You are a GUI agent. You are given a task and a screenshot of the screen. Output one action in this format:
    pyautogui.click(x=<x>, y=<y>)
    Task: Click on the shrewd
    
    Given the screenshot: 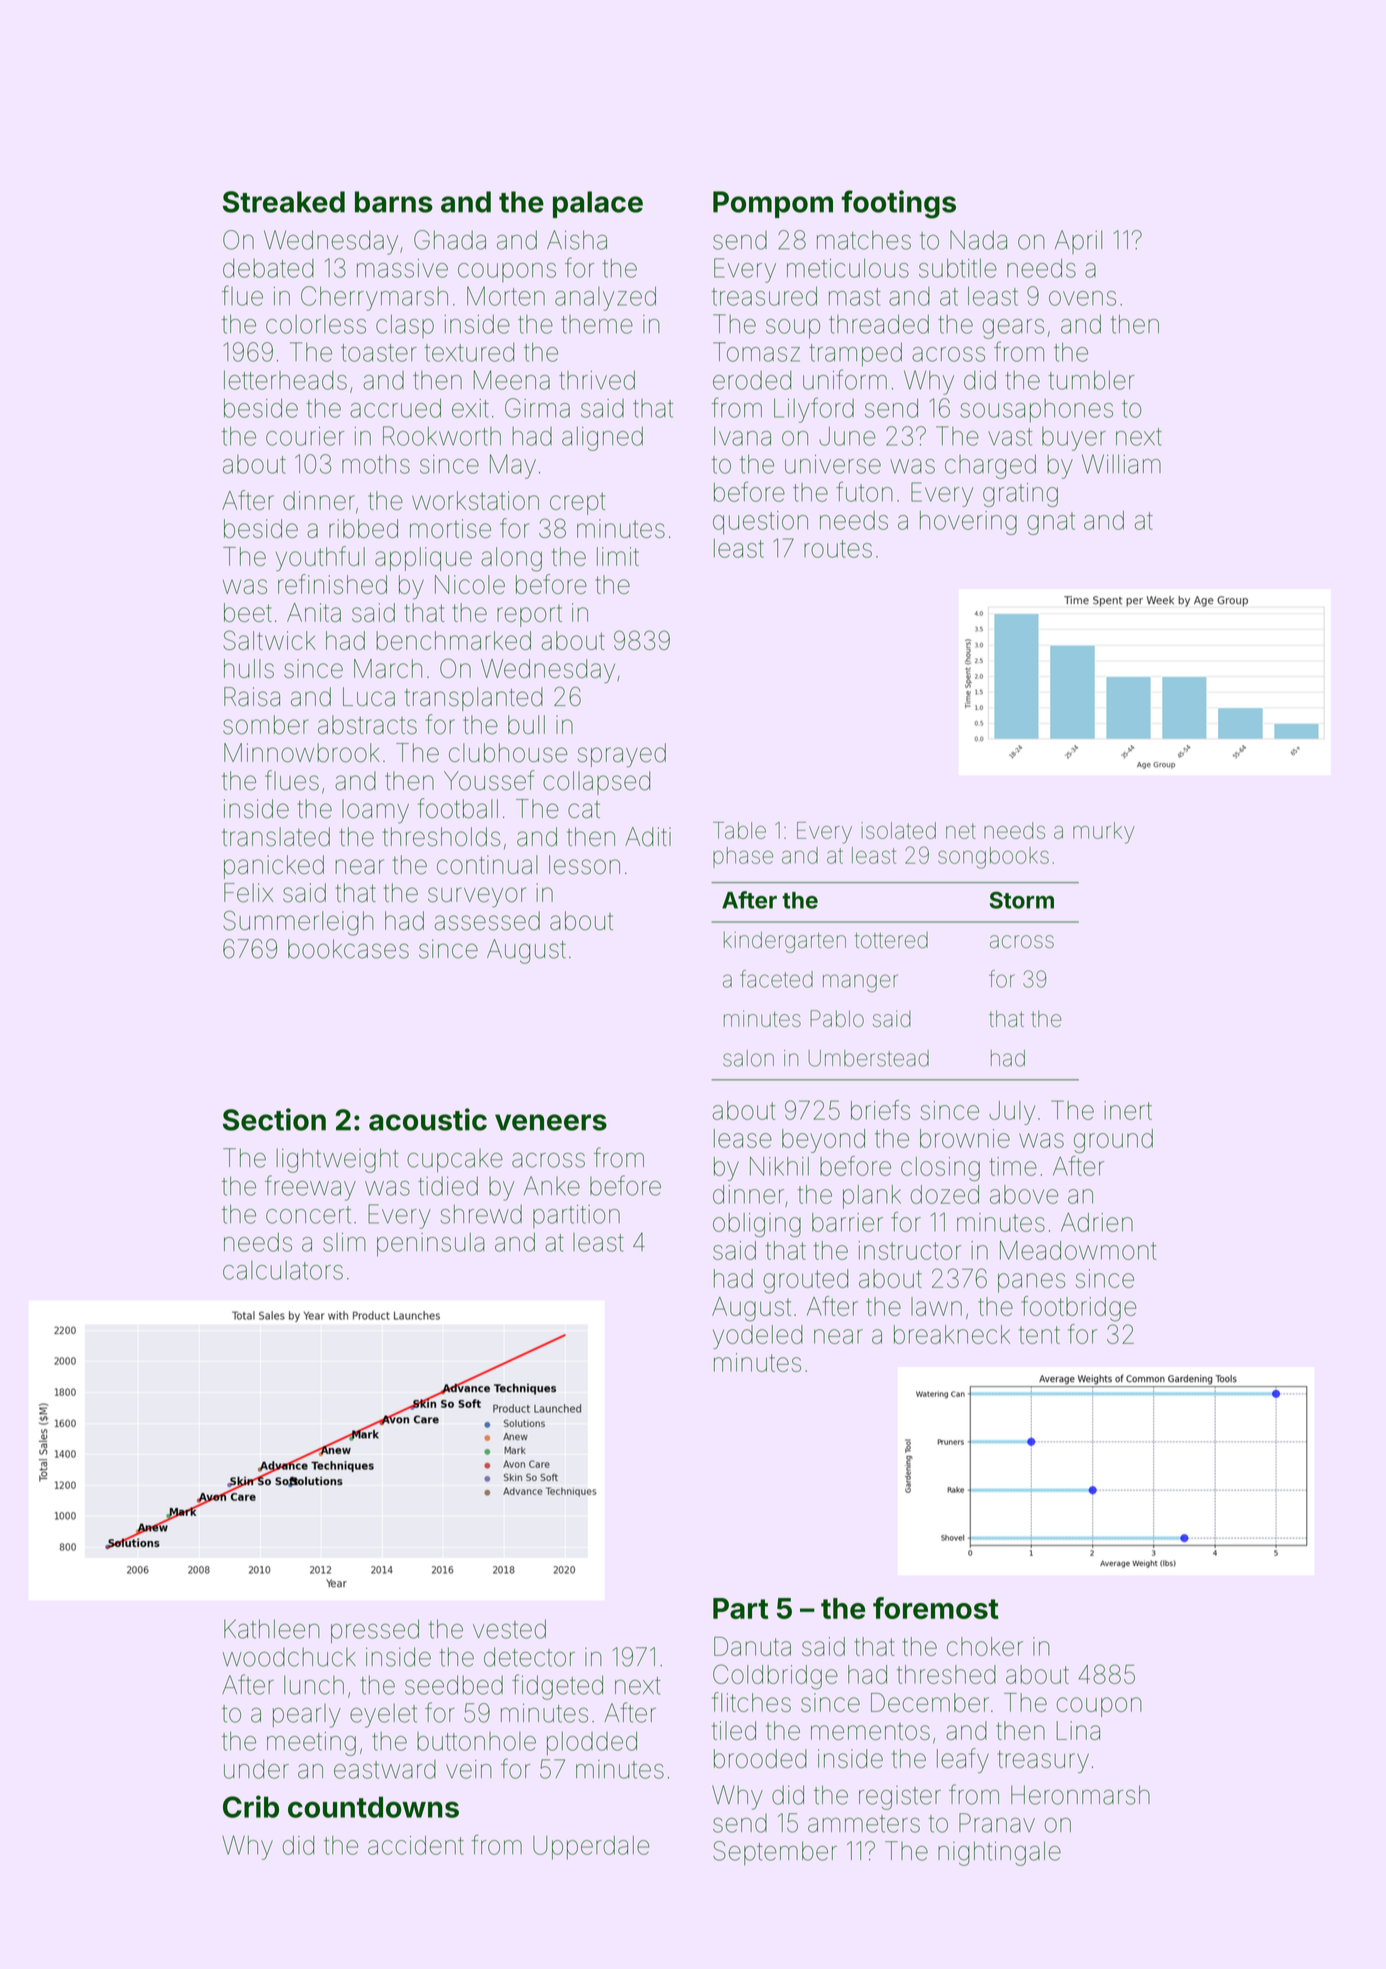 What is the action you would take?
    pyautogui.click(x=481, y=1214)
